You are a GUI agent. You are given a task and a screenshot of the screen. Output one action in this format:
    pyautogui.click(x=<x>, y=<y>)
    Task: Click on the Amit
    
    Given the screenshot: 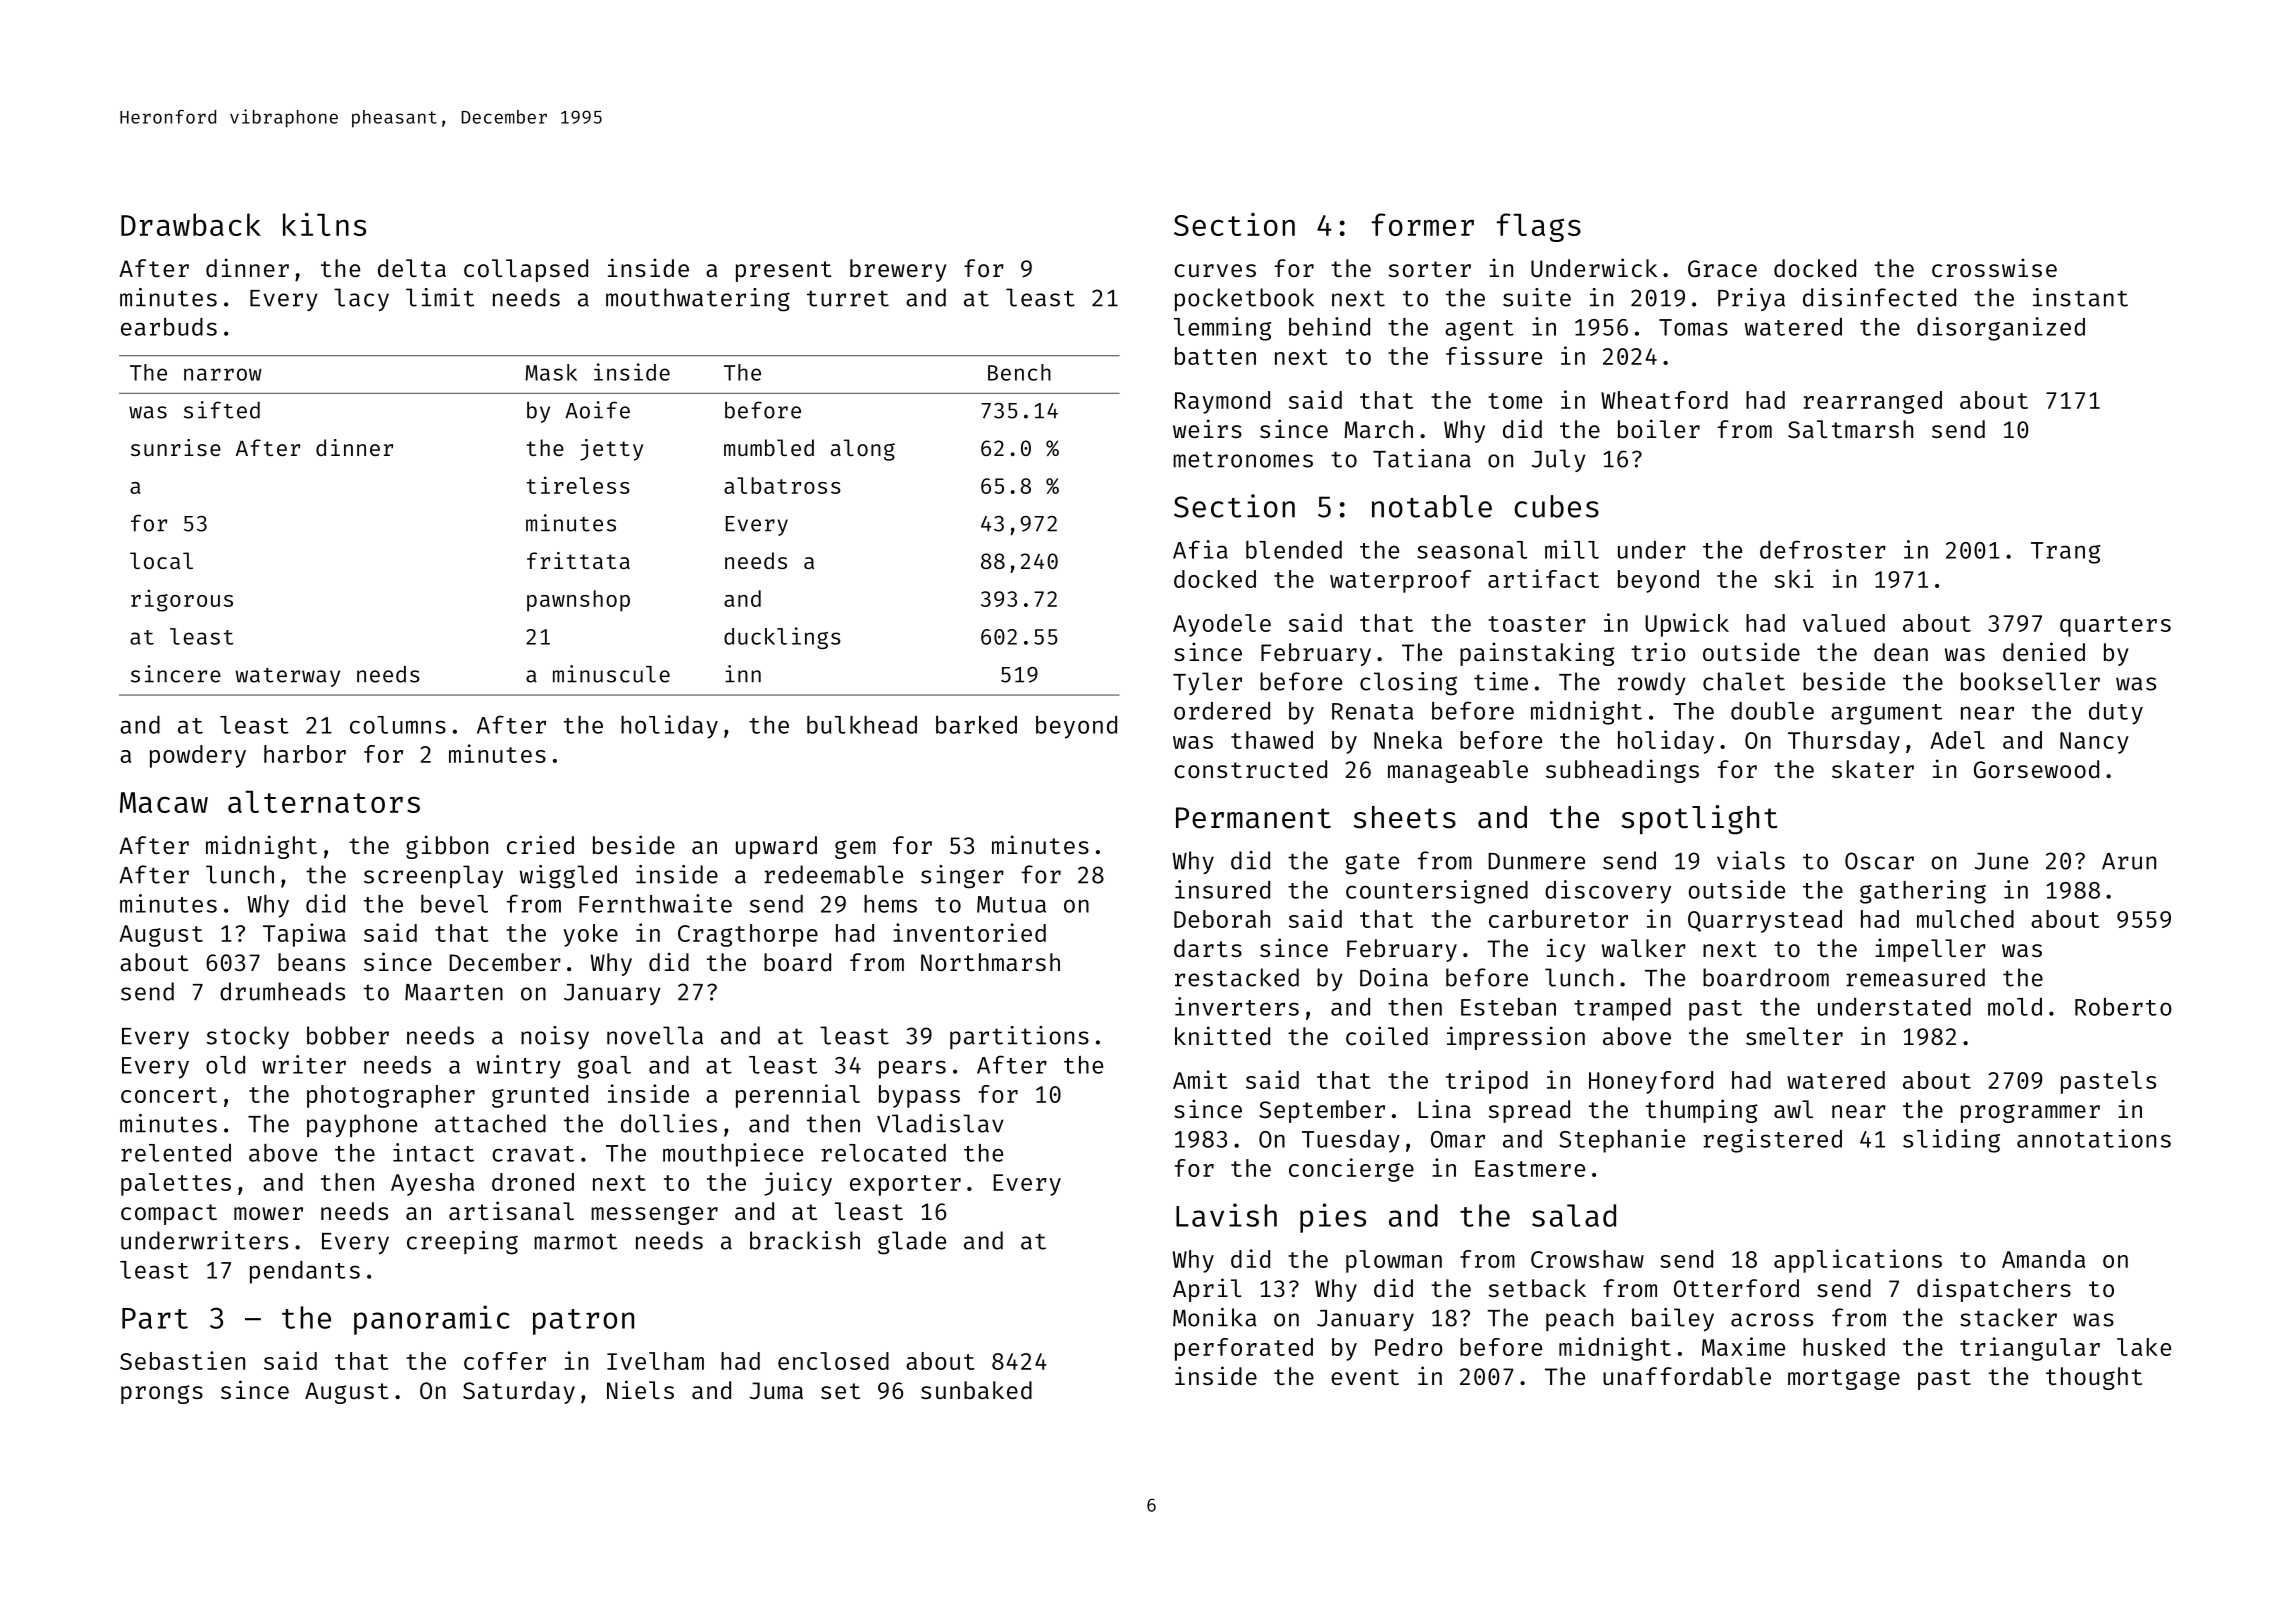 What is the action you would take?
    pyautogui.click(x=1200, y=1079)
